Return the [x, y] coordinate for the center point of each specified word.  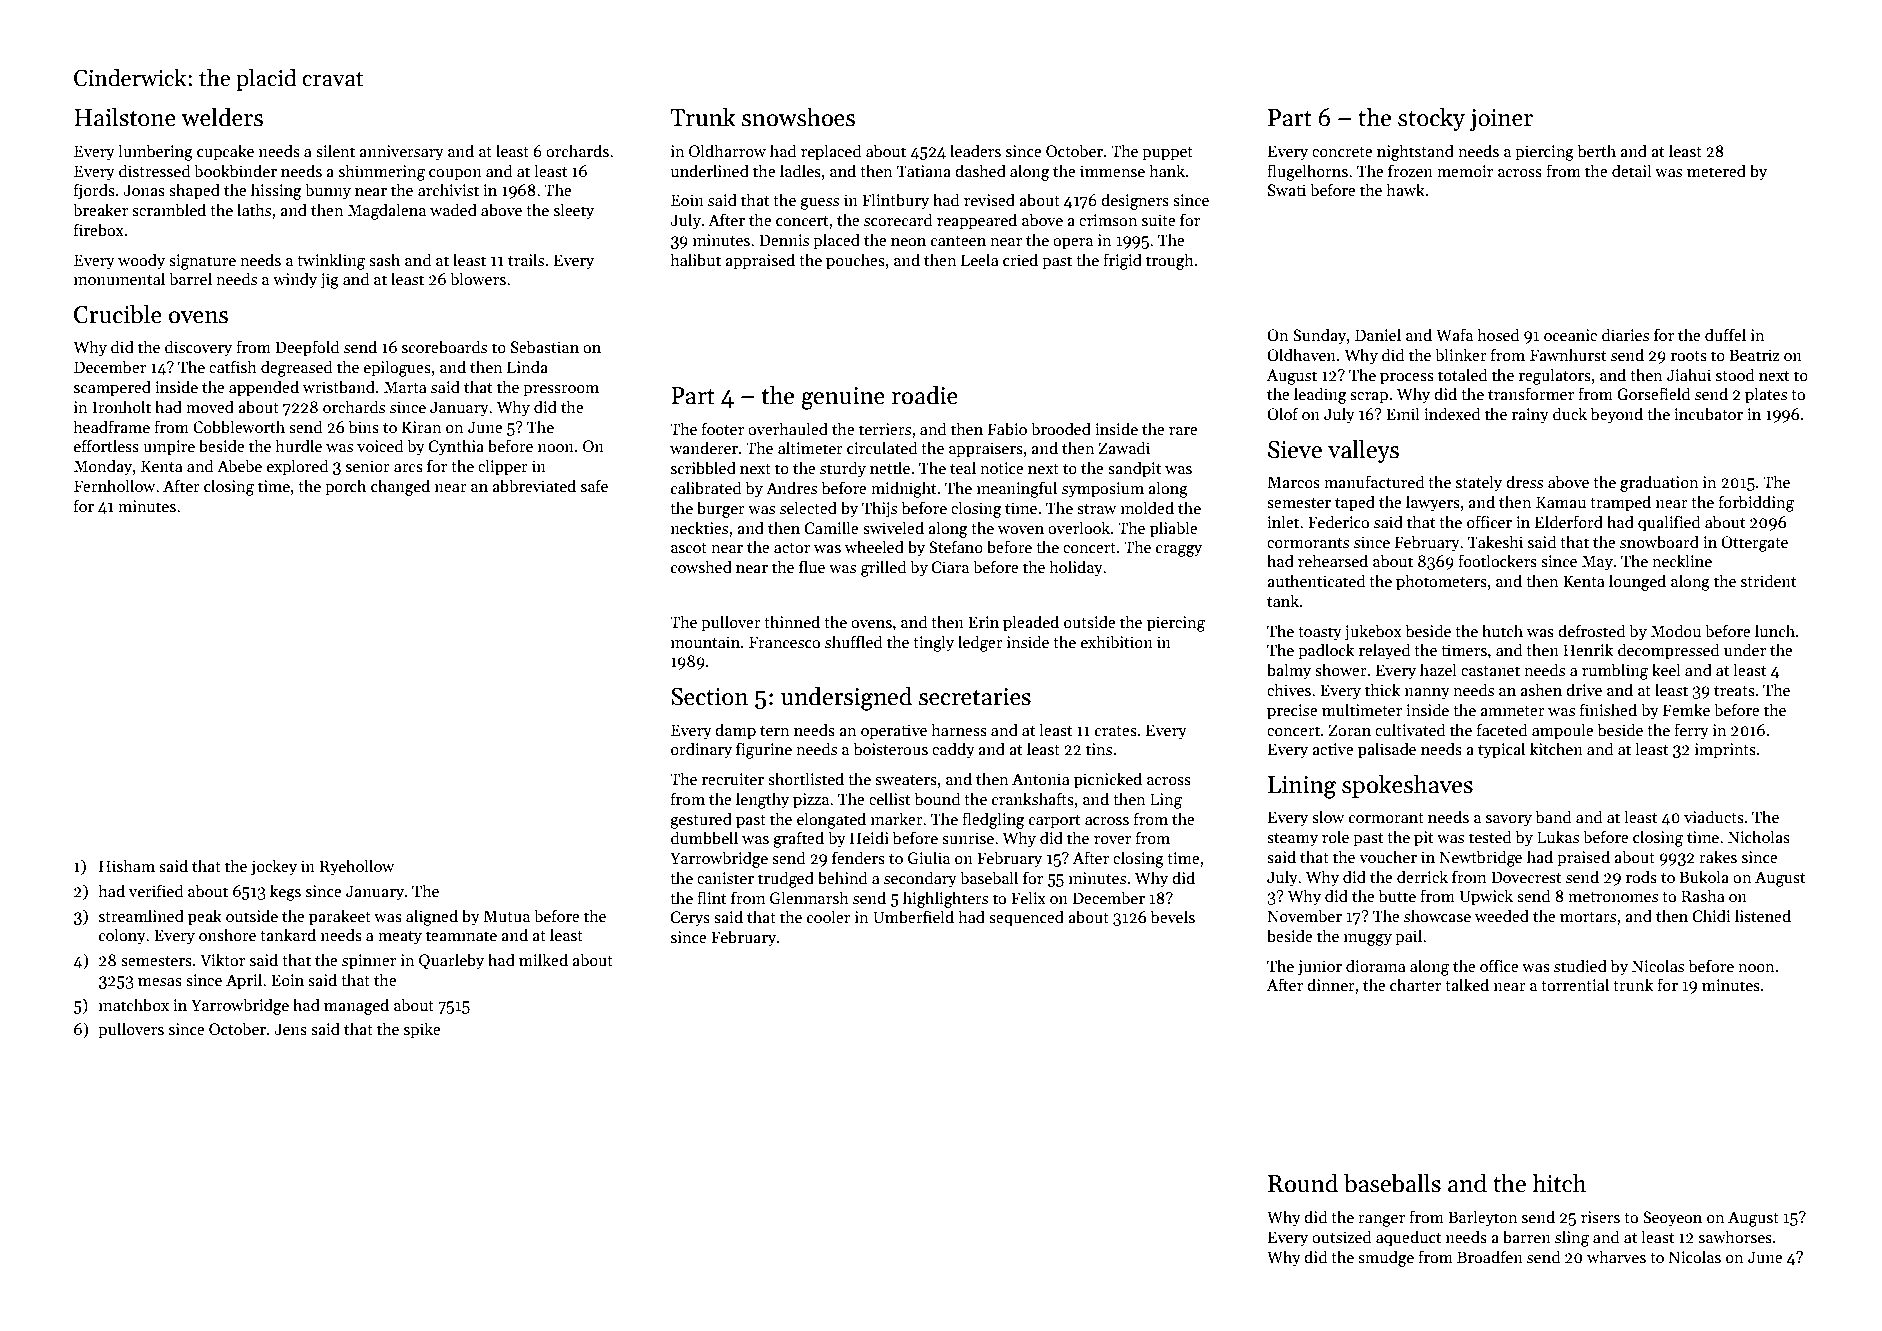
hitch [1559, 1183]
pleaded [1031, 623]
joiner [1501, 120]
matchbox [134, 1005]
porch [345, 487]
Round [1303, 1183]
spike [422, 1030]
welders [222, 117]
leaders [975, 150]
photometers [1441, 582]
